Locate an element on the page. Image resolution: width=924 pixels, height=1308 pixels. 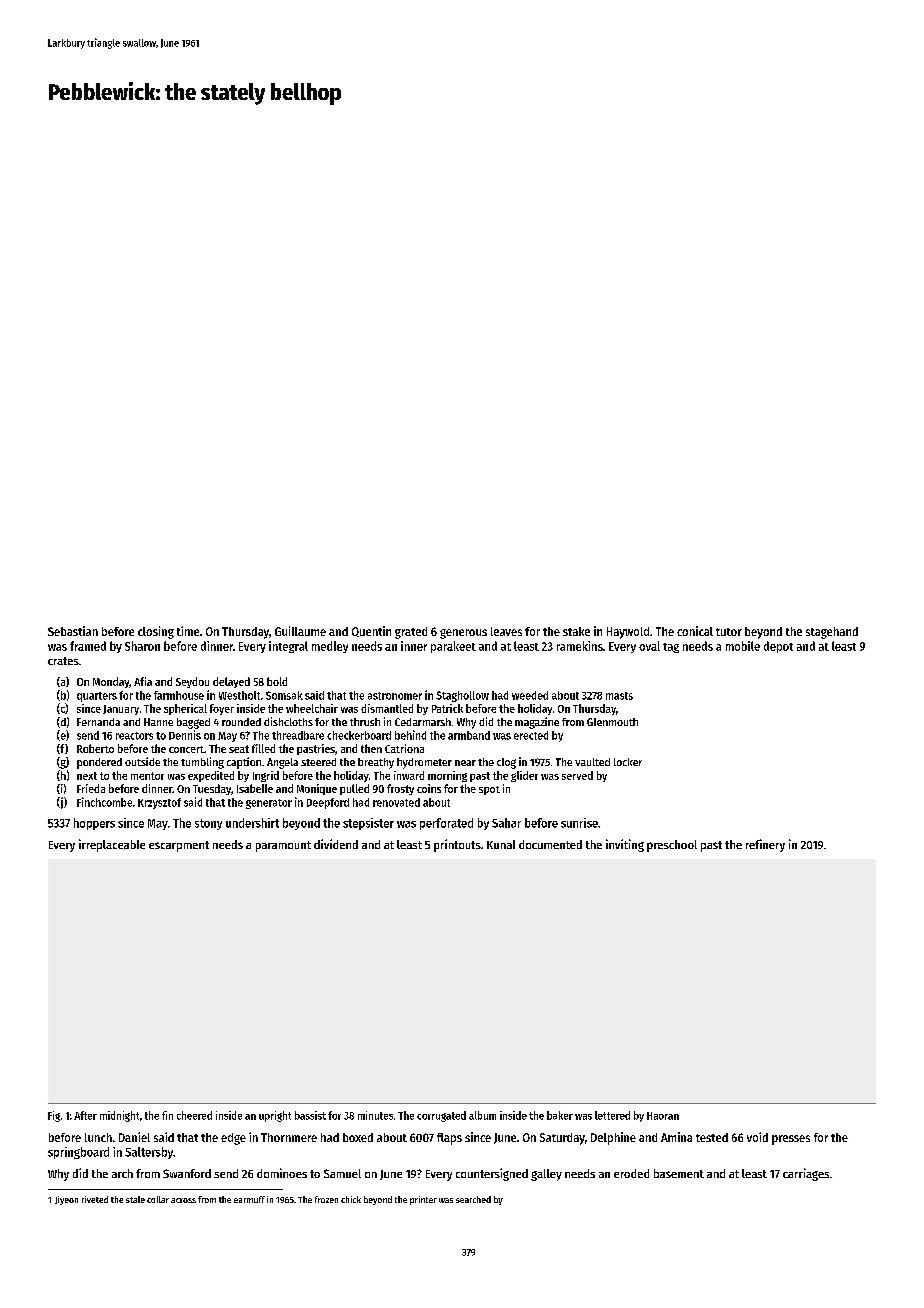
eroded is located at coordinates (631, 1173).
